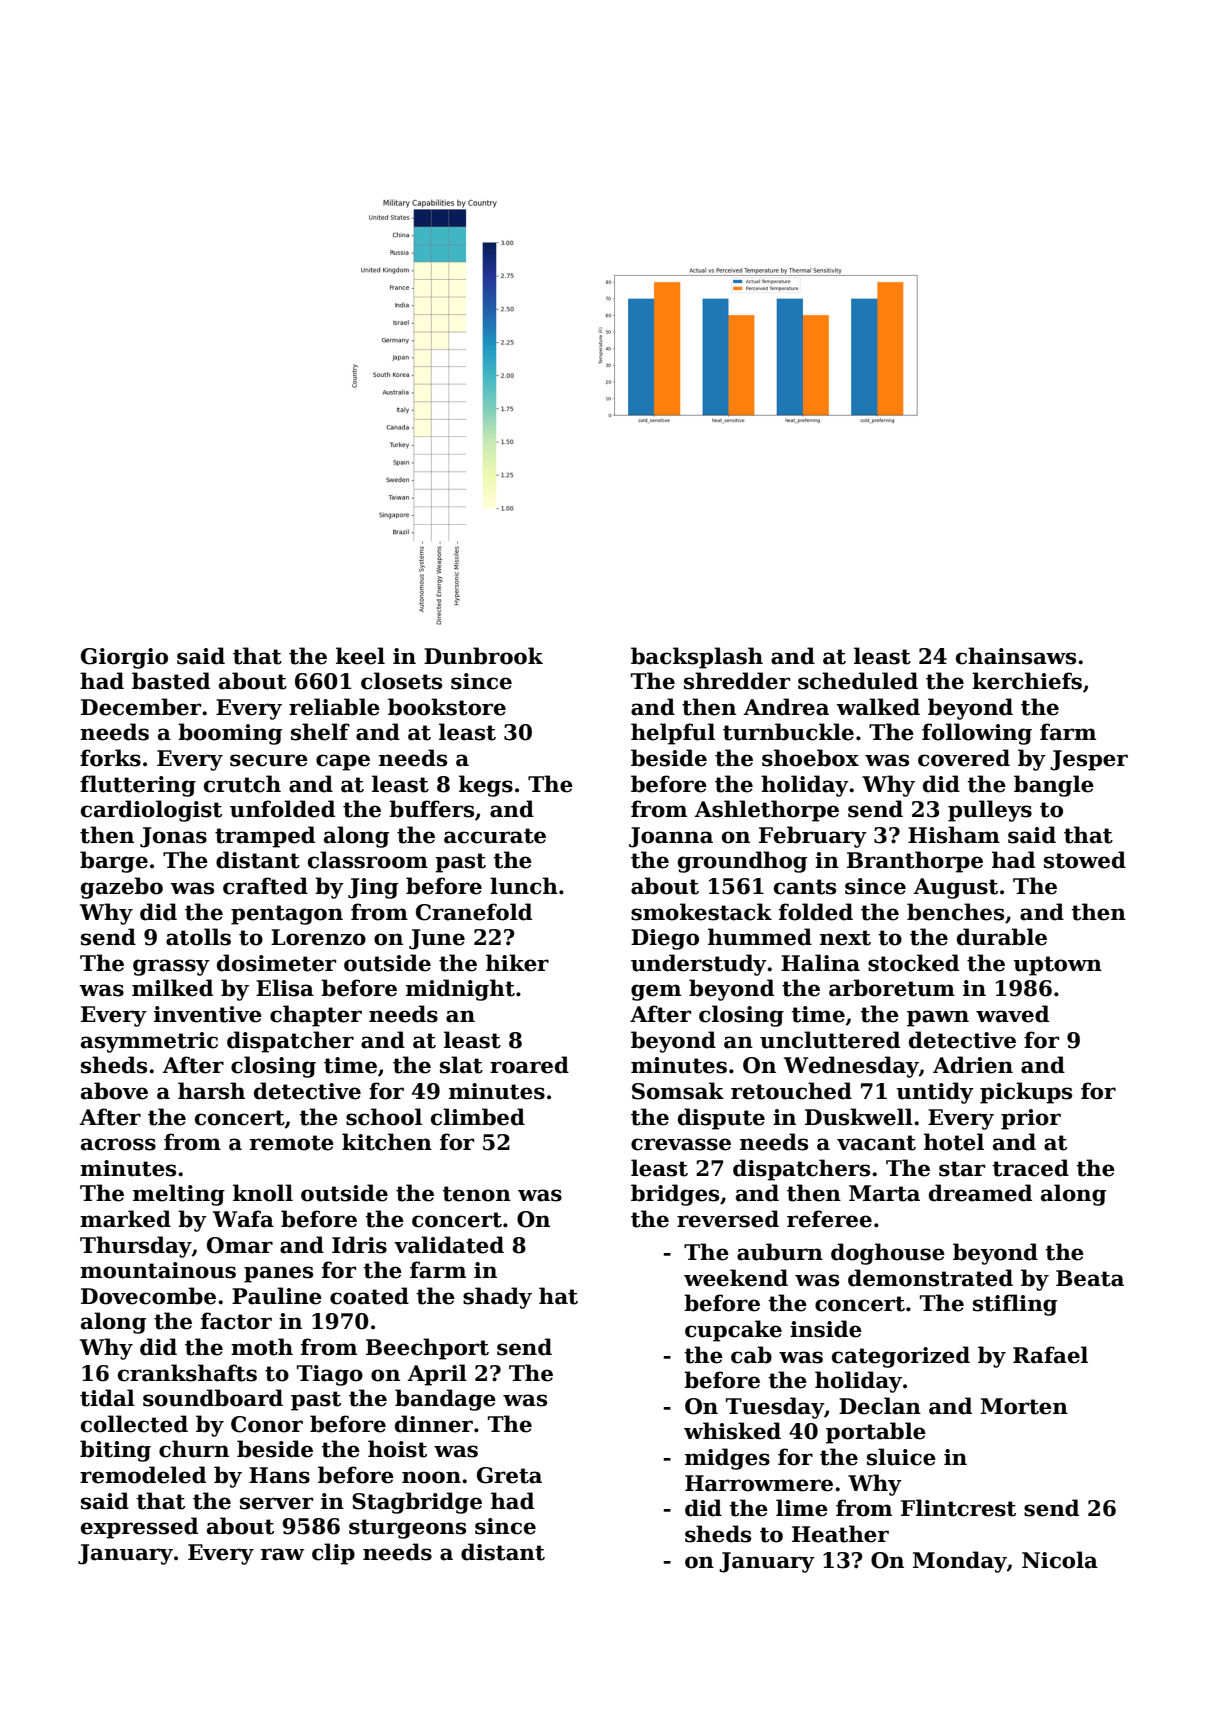  What do you see at coordinates (675, 1195) in the screenshot?
I see `bridges` at bounding box center [675, 1195].
